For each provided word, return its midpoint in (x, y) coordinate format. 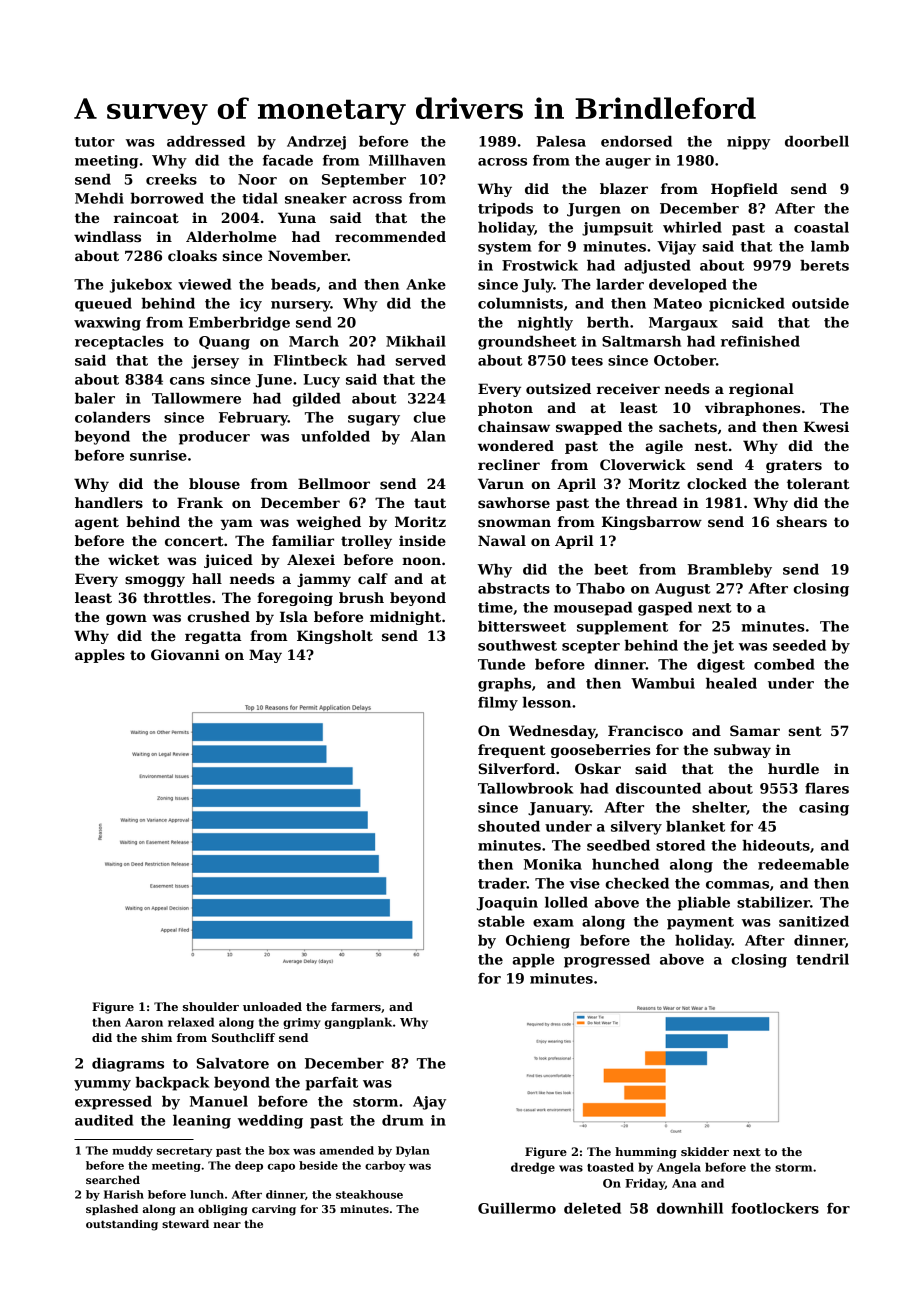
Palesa (561, 141)
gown (126, 619)
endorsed (636, 141)
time (495, 607)
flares (827, 788)
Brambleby (729, 571)
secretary (184, 1152)
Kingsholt (335, 637)
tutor (95, 142)
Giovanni (185, 654)
